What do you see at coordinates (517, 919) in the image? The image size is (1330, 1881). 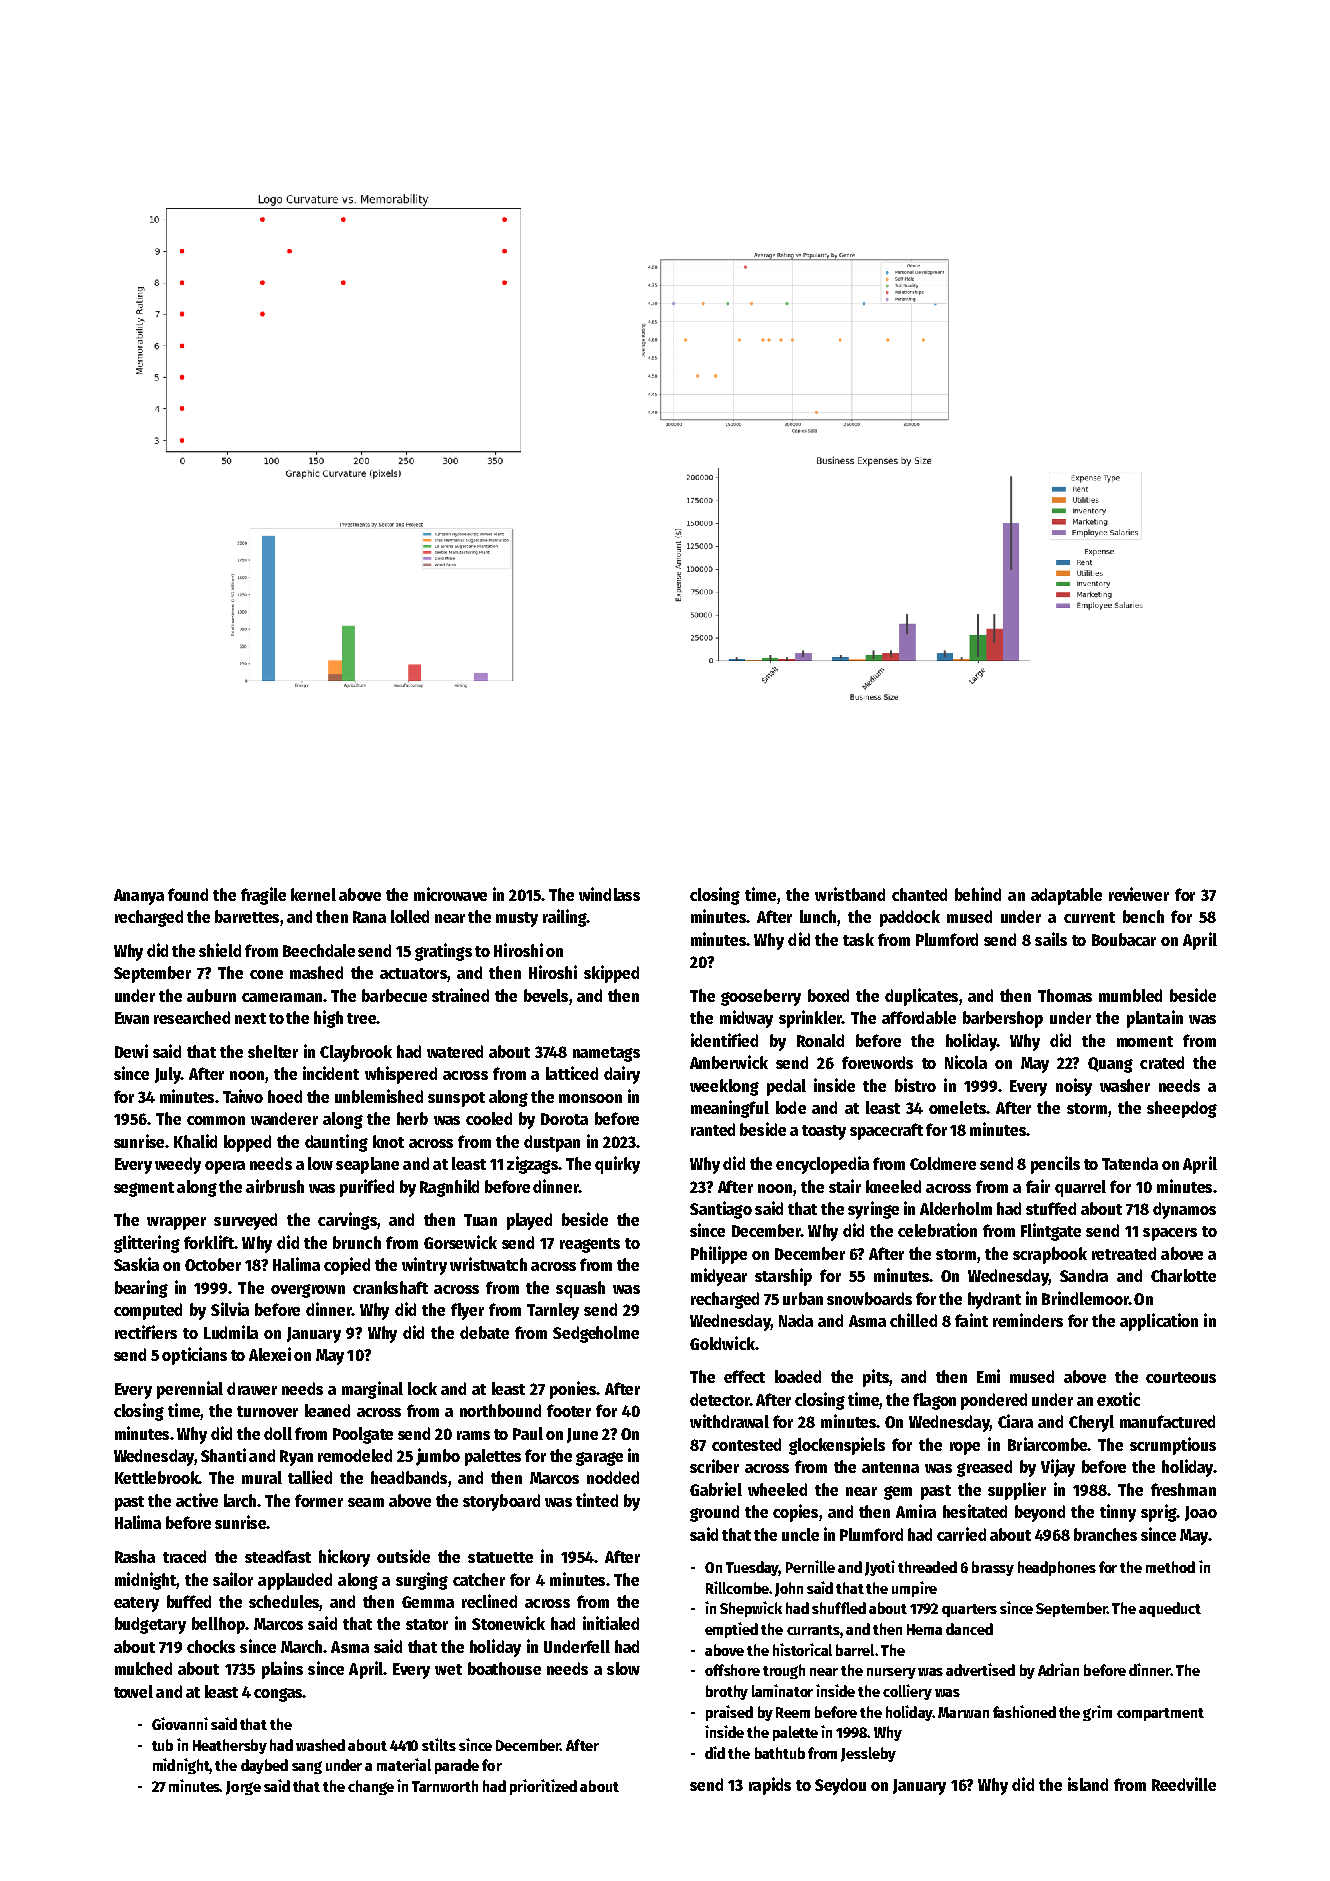 I see `musty` at bounding box center [517, 919].
